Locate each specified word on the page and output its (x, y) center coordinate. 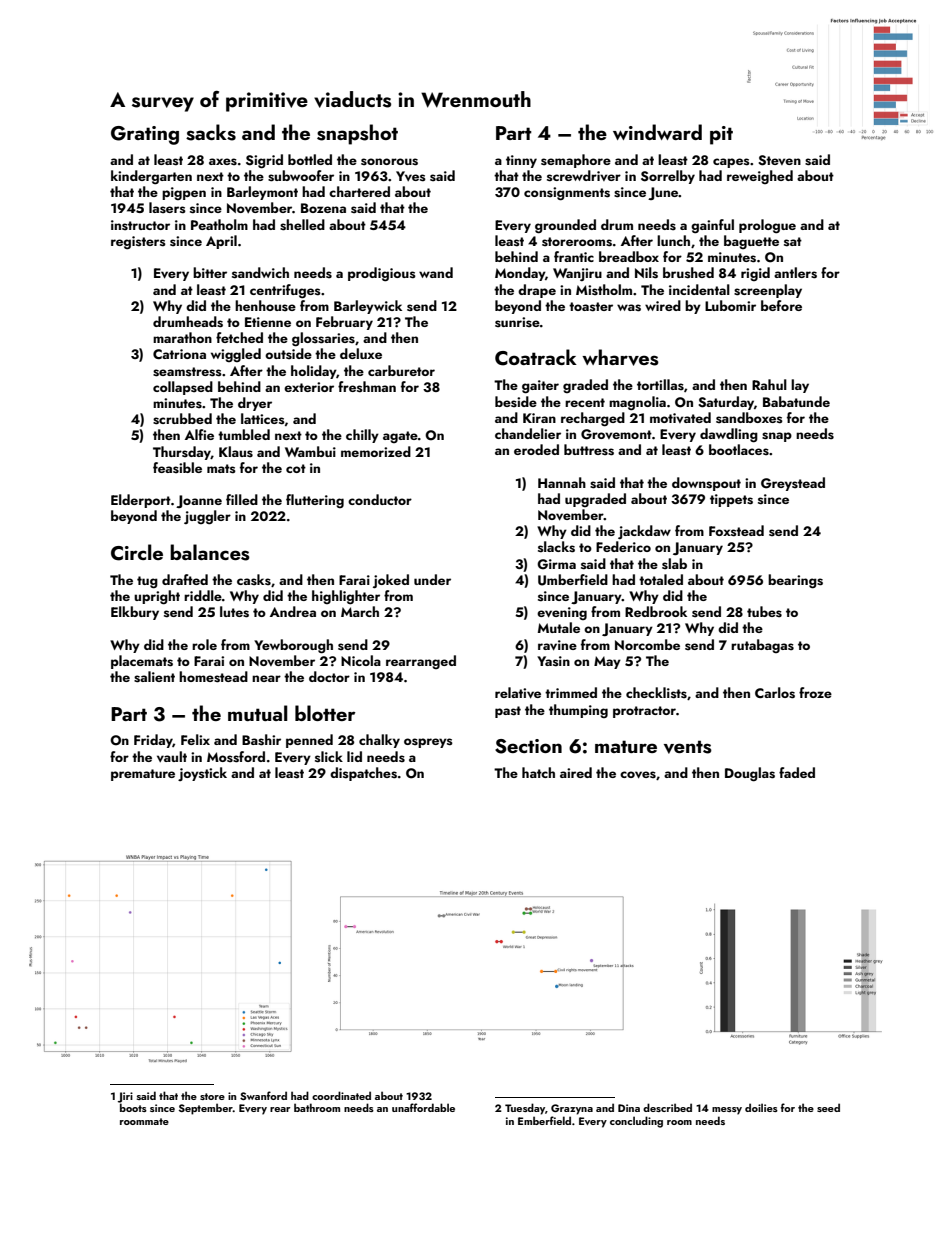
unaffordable (423, 1107)
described (667, 1107)
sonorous (389, 162)
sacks (211, 132)
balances (210, 552)
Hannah (562, 482)
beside (516, 402)
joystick (202, 774)
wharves (620, 357)
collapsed (183, 388)
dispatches (363, 774)
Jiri (125, 1097)
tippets (731, 500)
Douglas (750, 774)
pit (721, 135)
